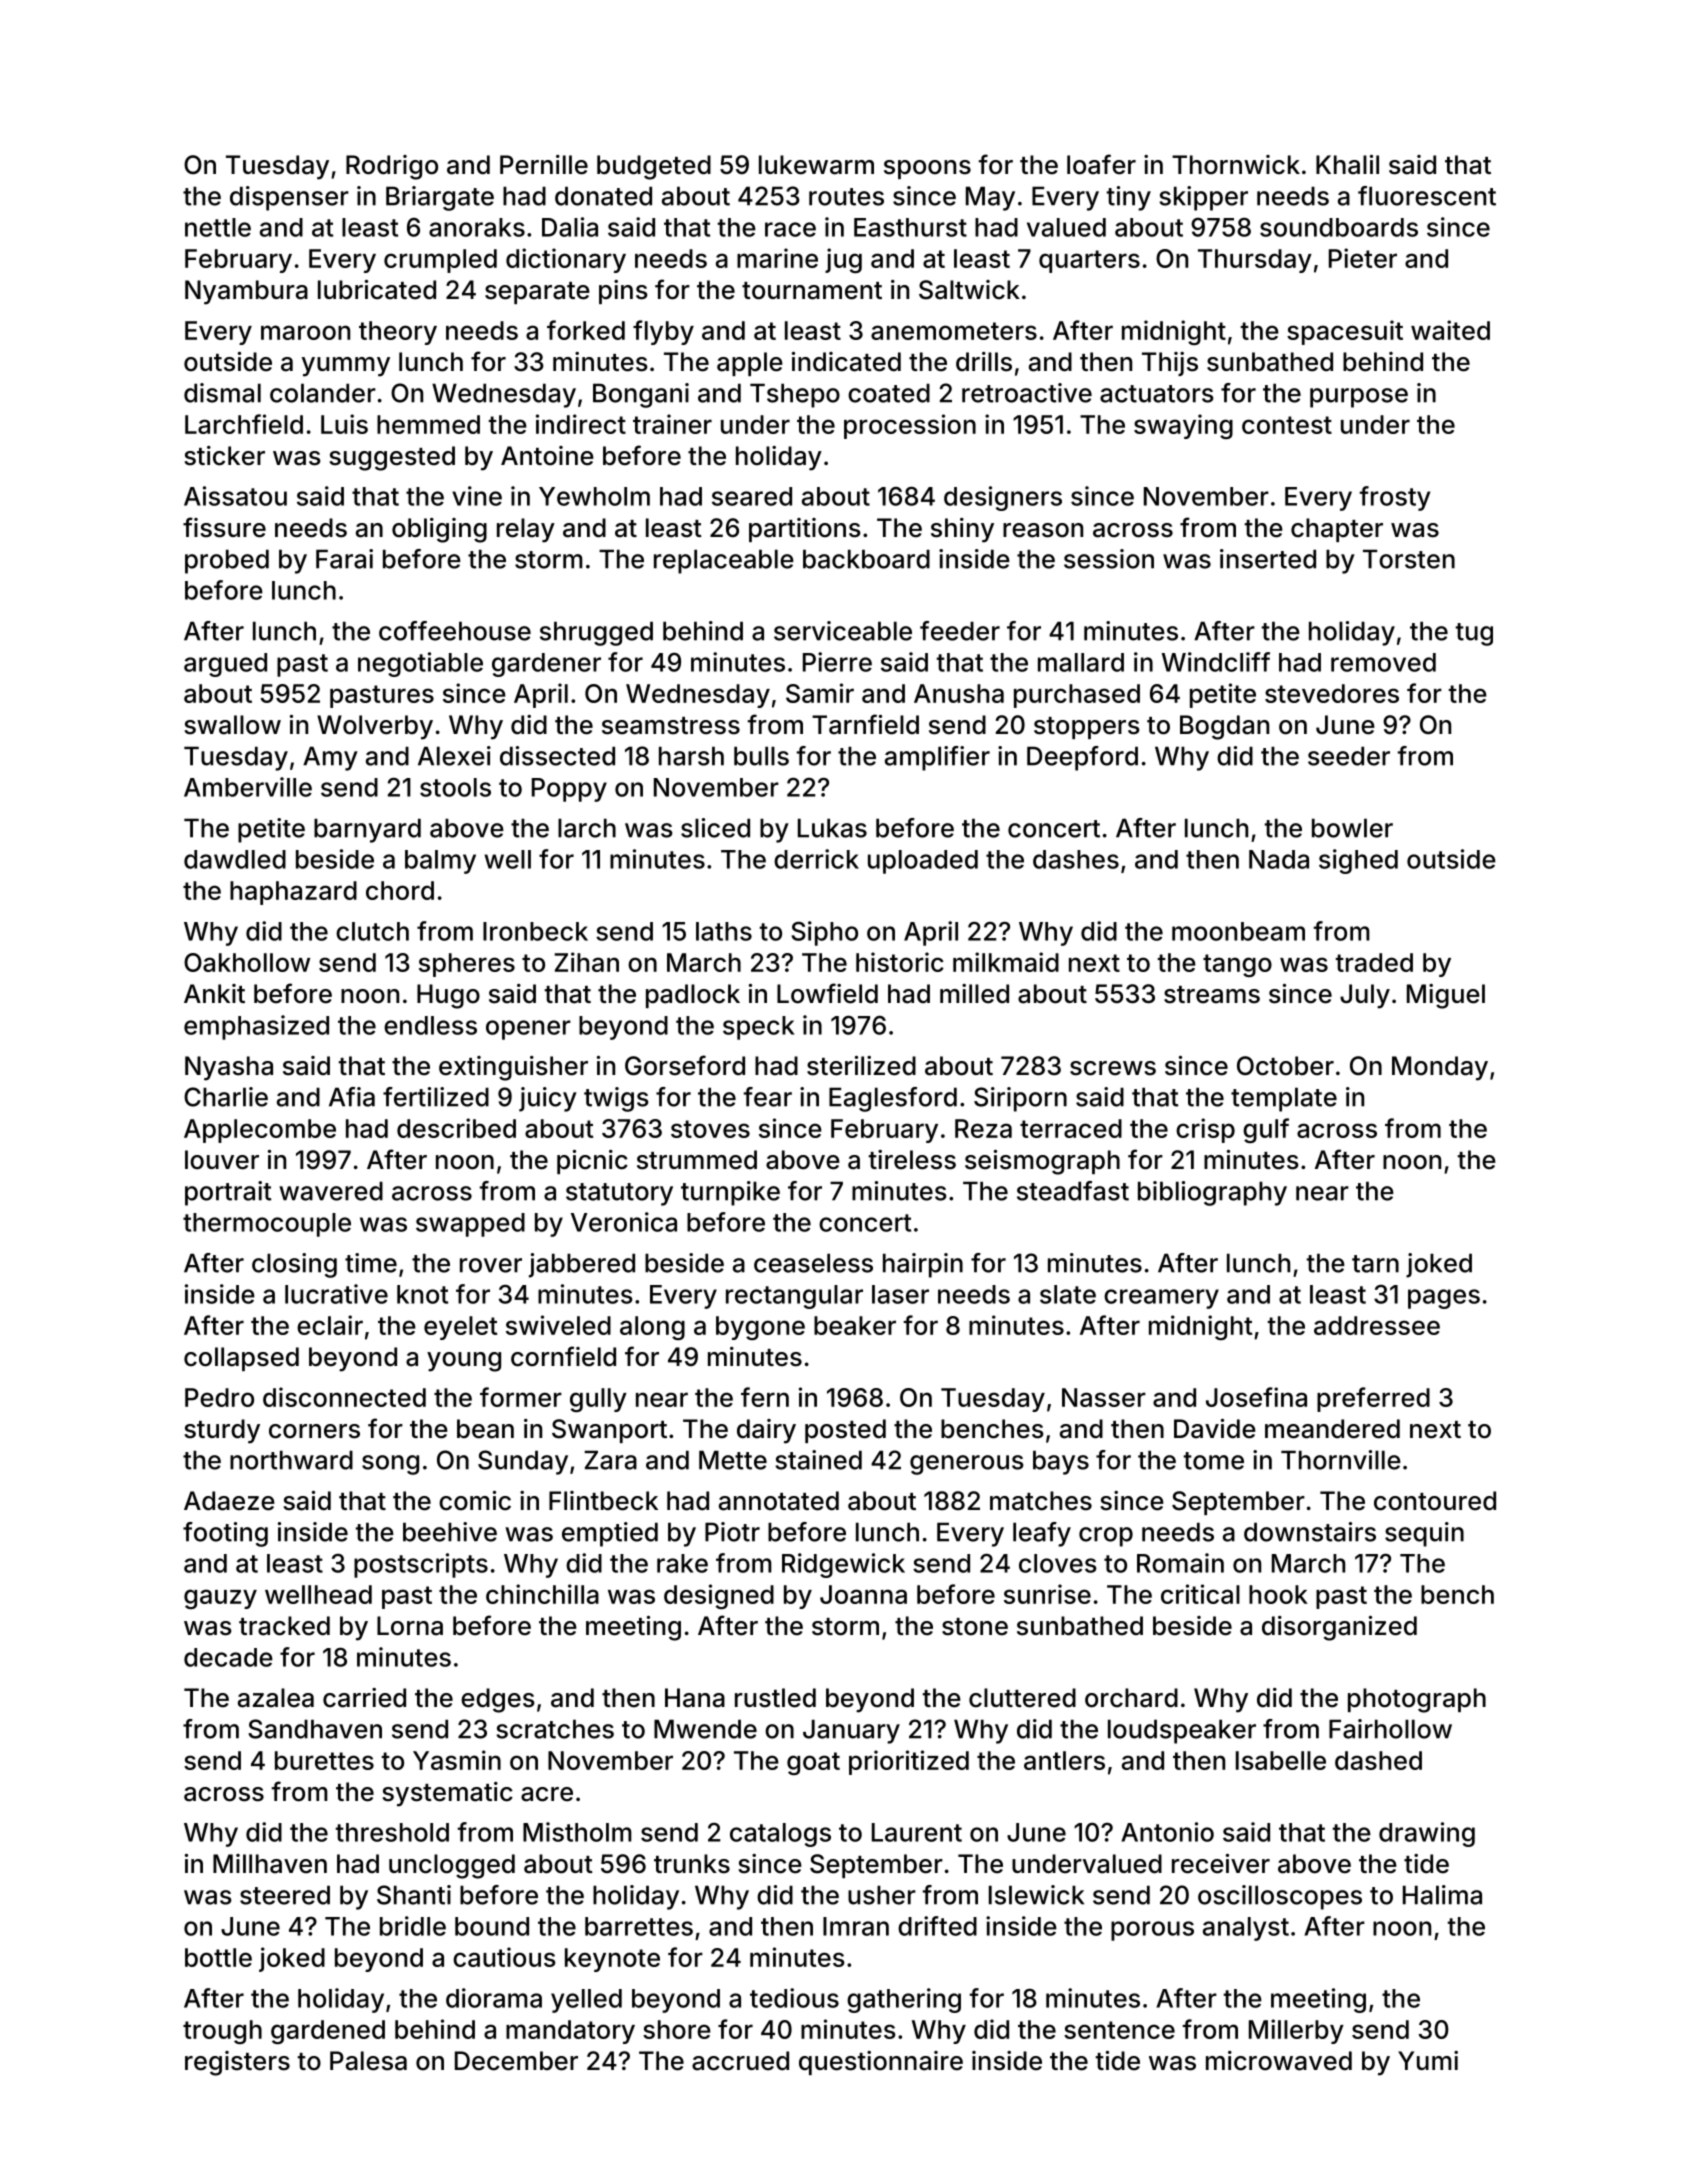 Image resolution: width=1683 pixels, height=2178 pixels. Describe the element at coordinates (654, 167) in the document. I see `budgeted` at that location.
